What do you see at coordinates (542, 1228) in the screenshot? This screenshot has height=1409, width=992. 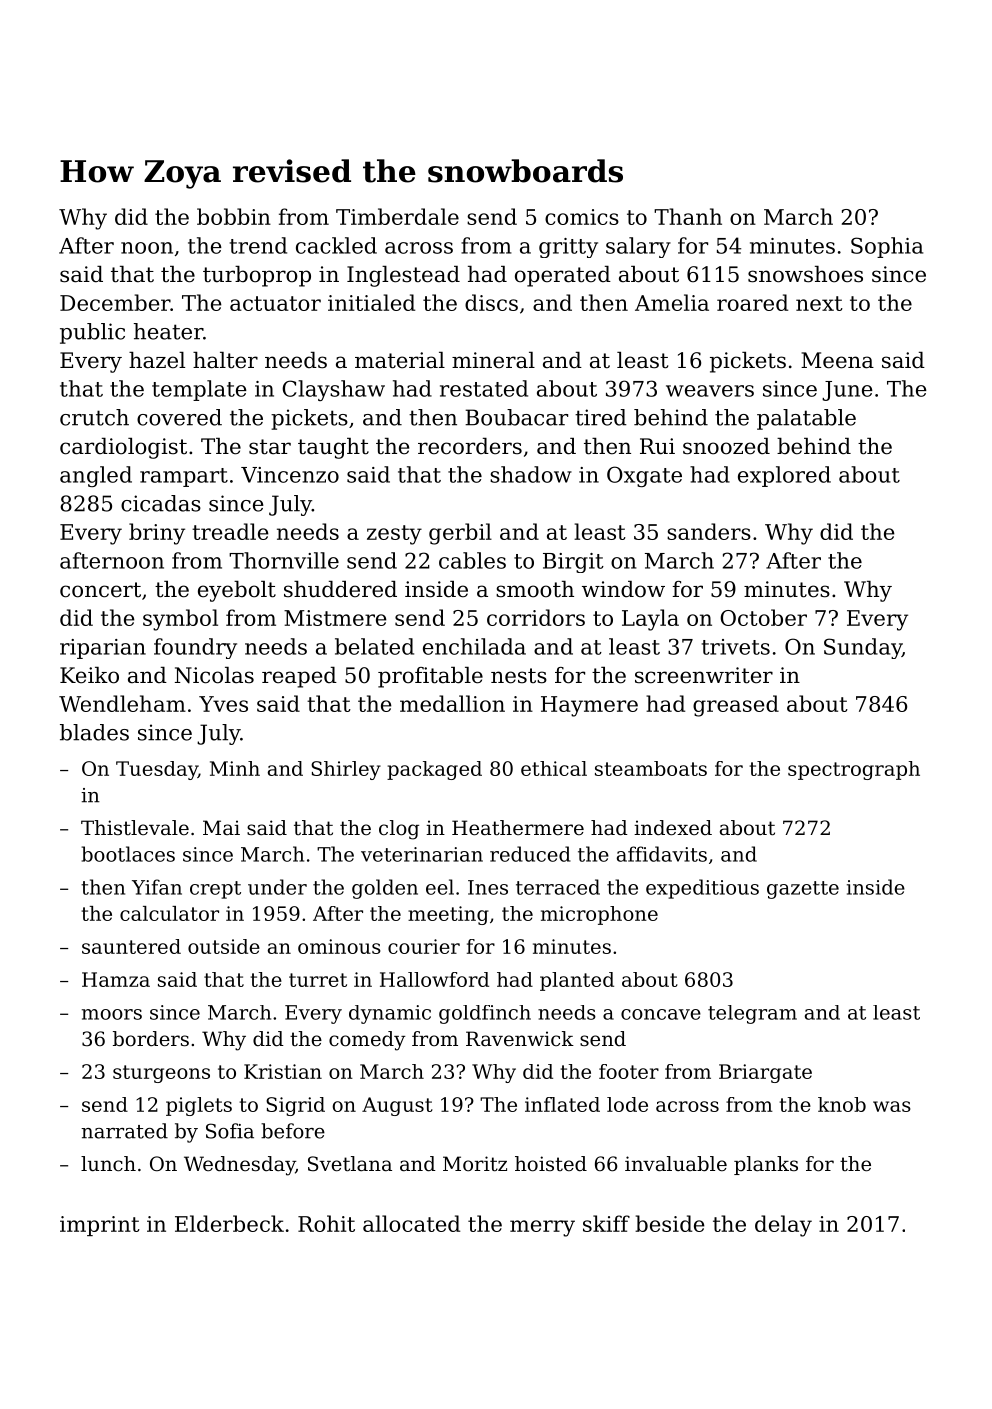 I see `merry` at bounding box center [542, 1228].
